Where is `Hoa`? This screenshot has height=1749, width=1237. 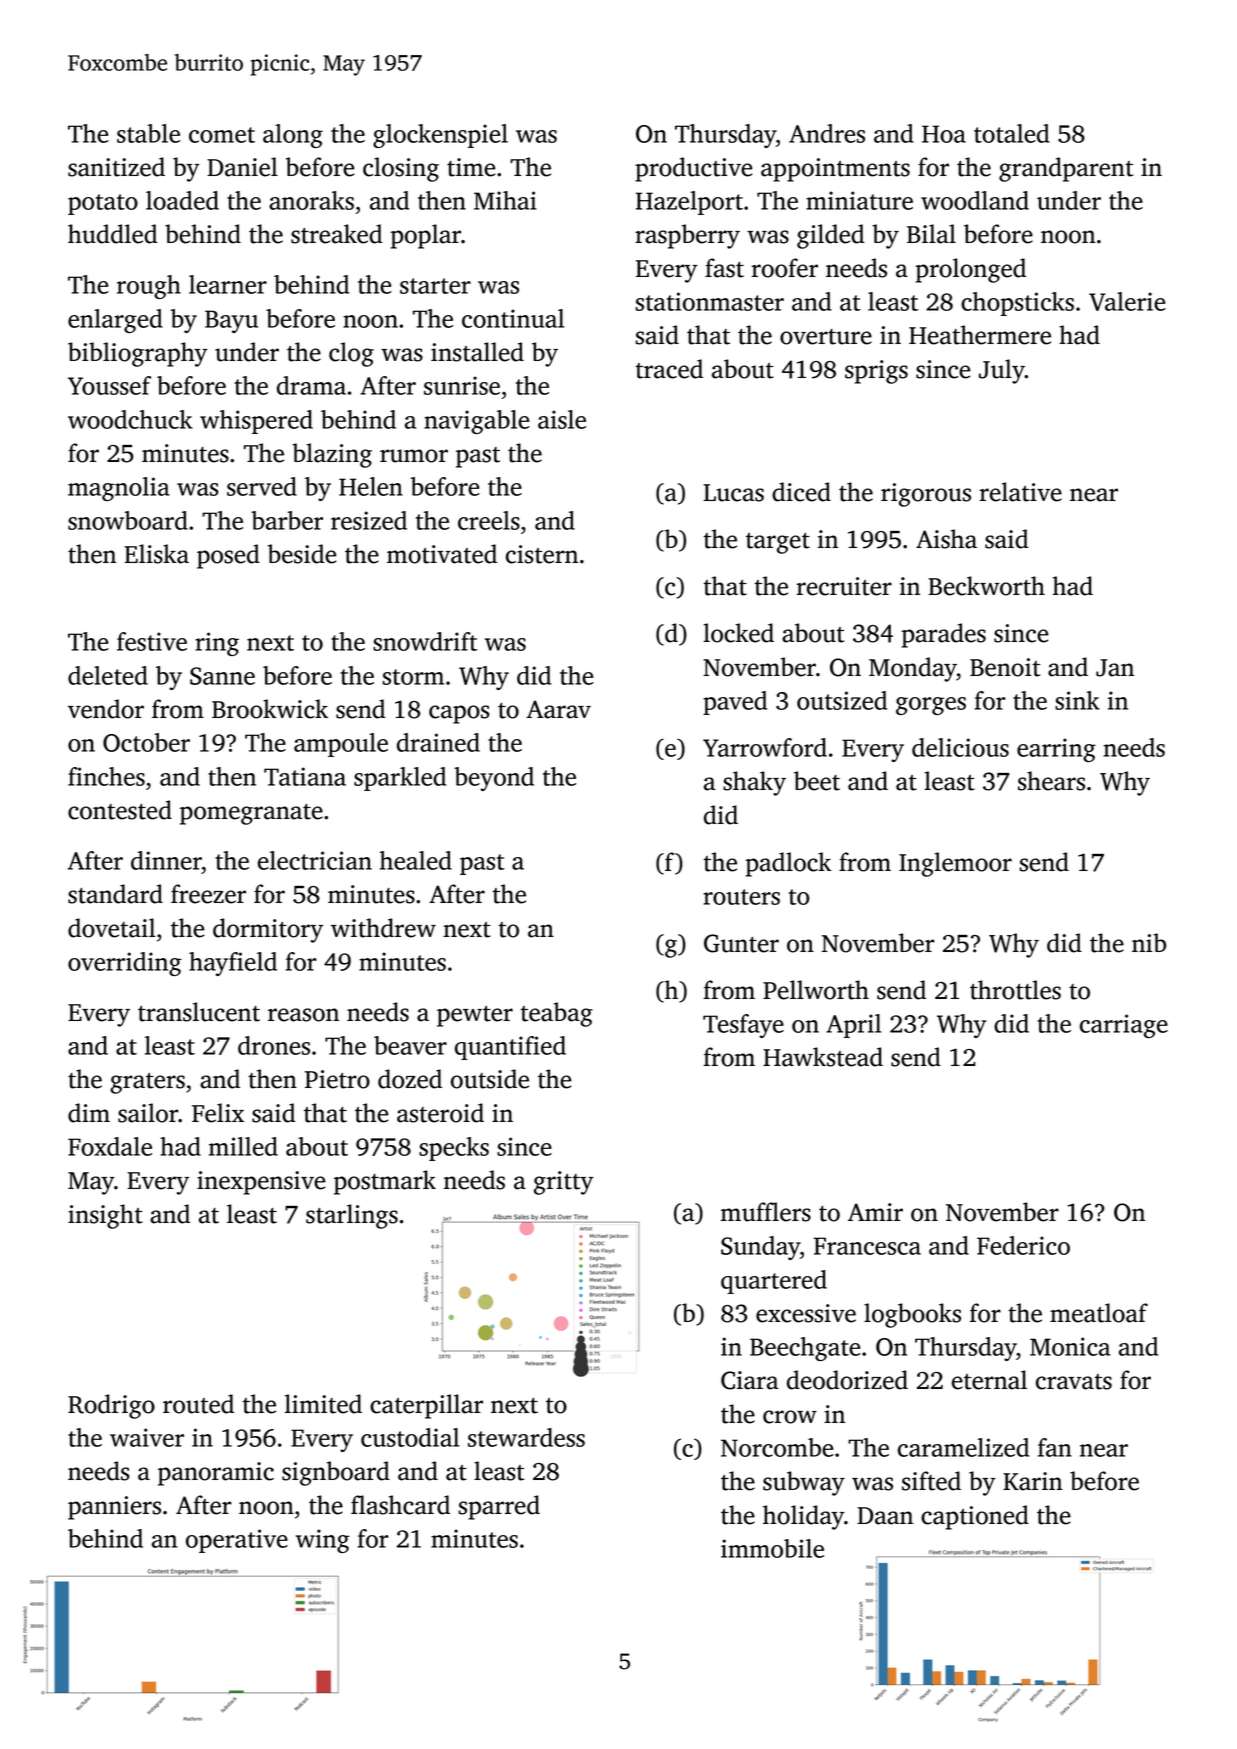 Hoa is located at coordinates (944, 134).
